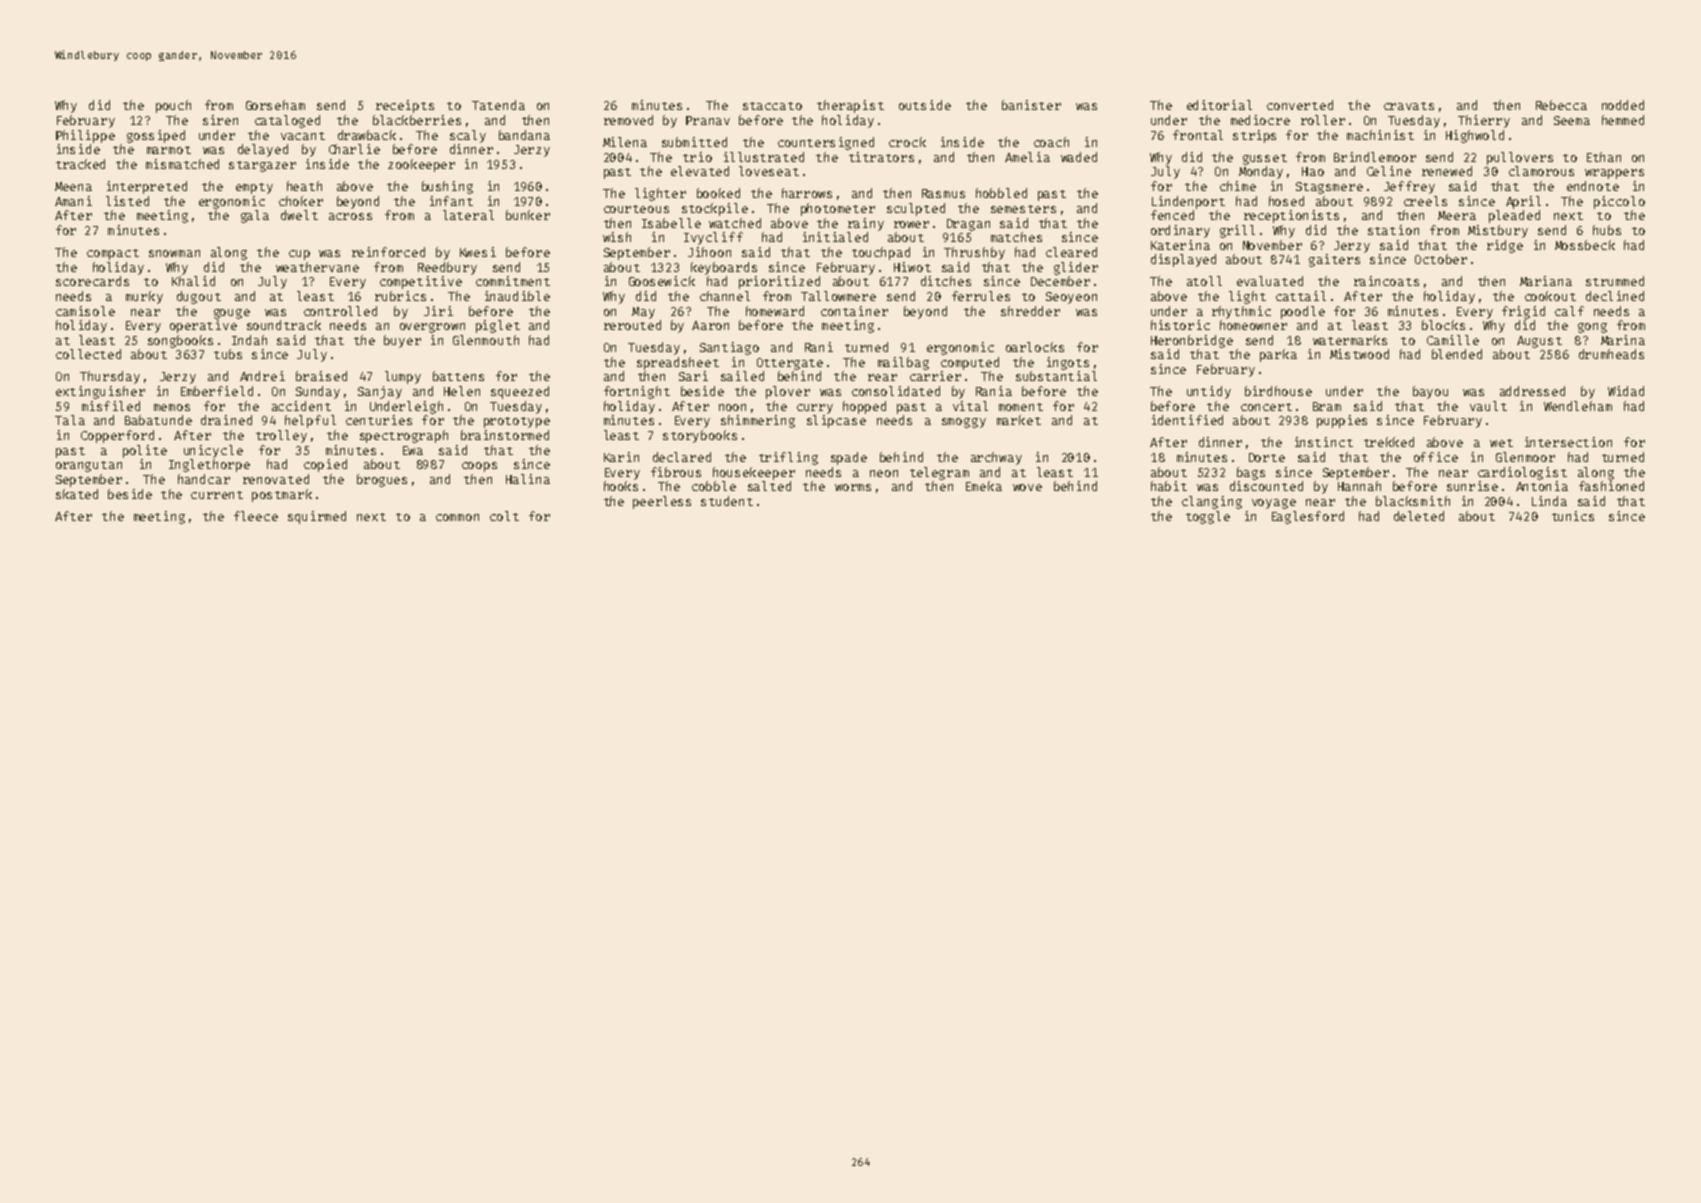 Image resolution: width=1701 pixels, height=1203 pixels. Describe the element at coordinates (1198, 135) in the screenshot. I see `frontal` at that location.
